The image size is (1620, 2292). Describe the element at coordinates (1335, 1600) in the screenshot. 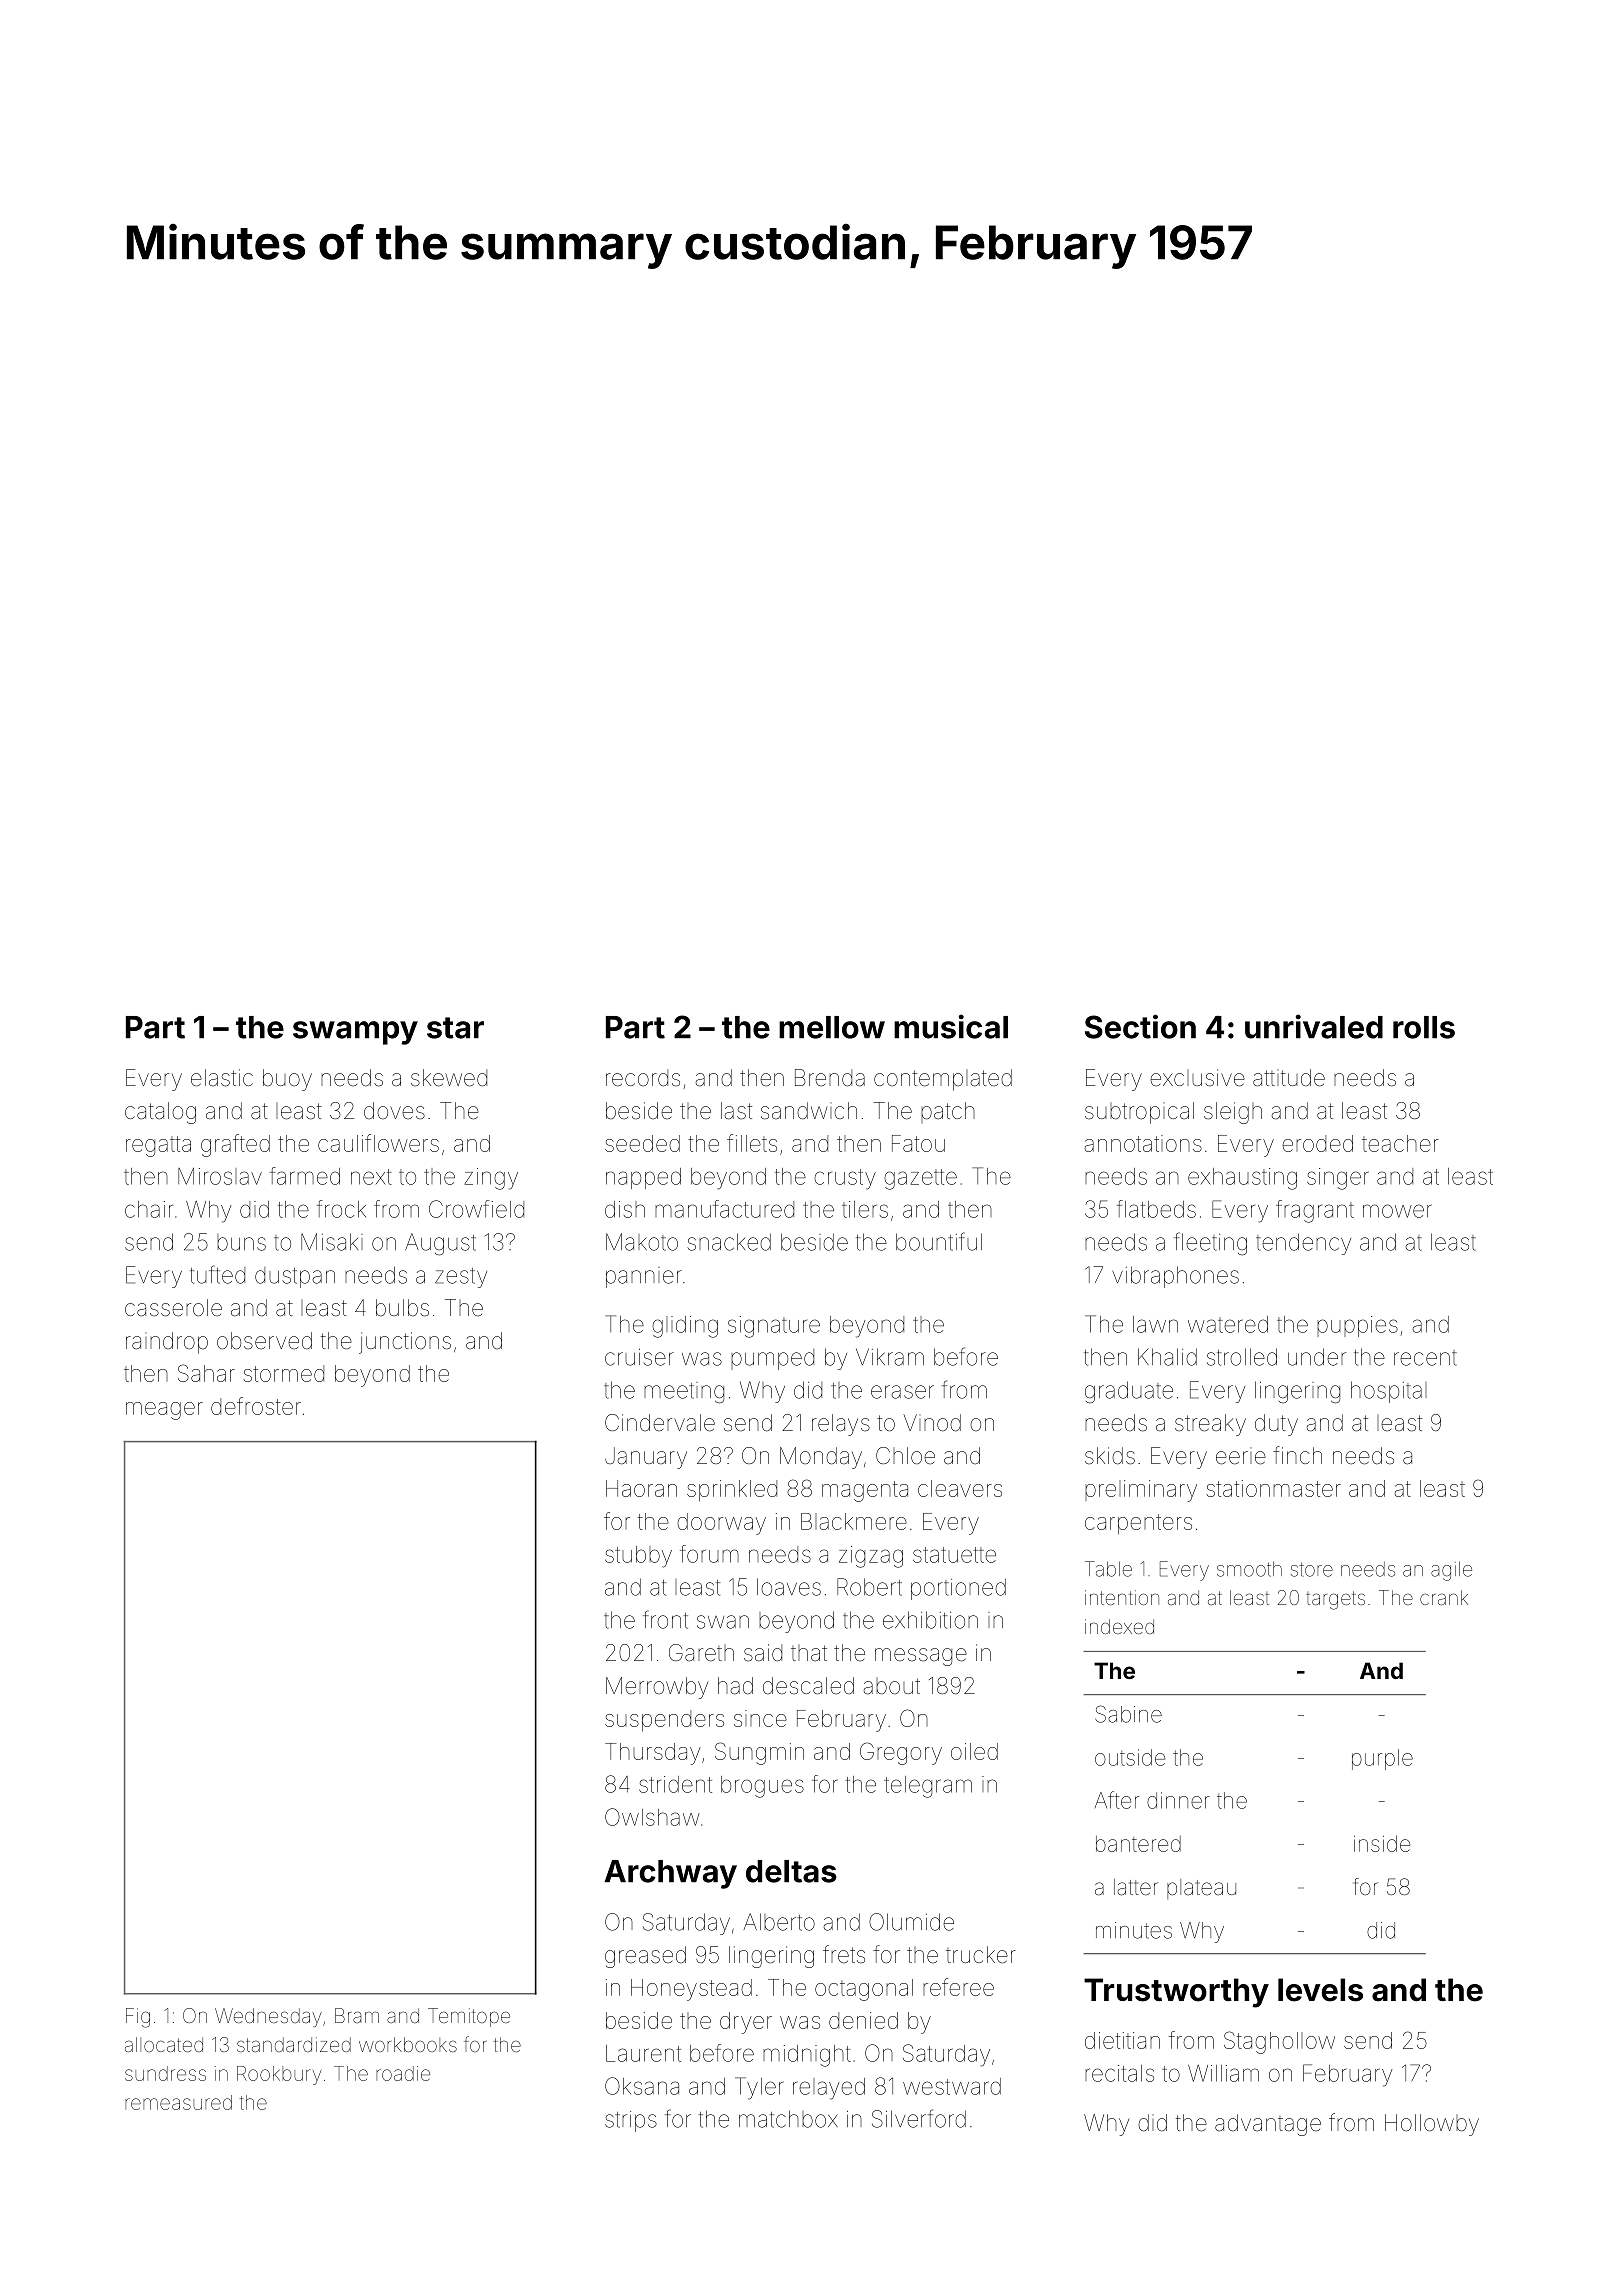

I see `targets` at that location.
